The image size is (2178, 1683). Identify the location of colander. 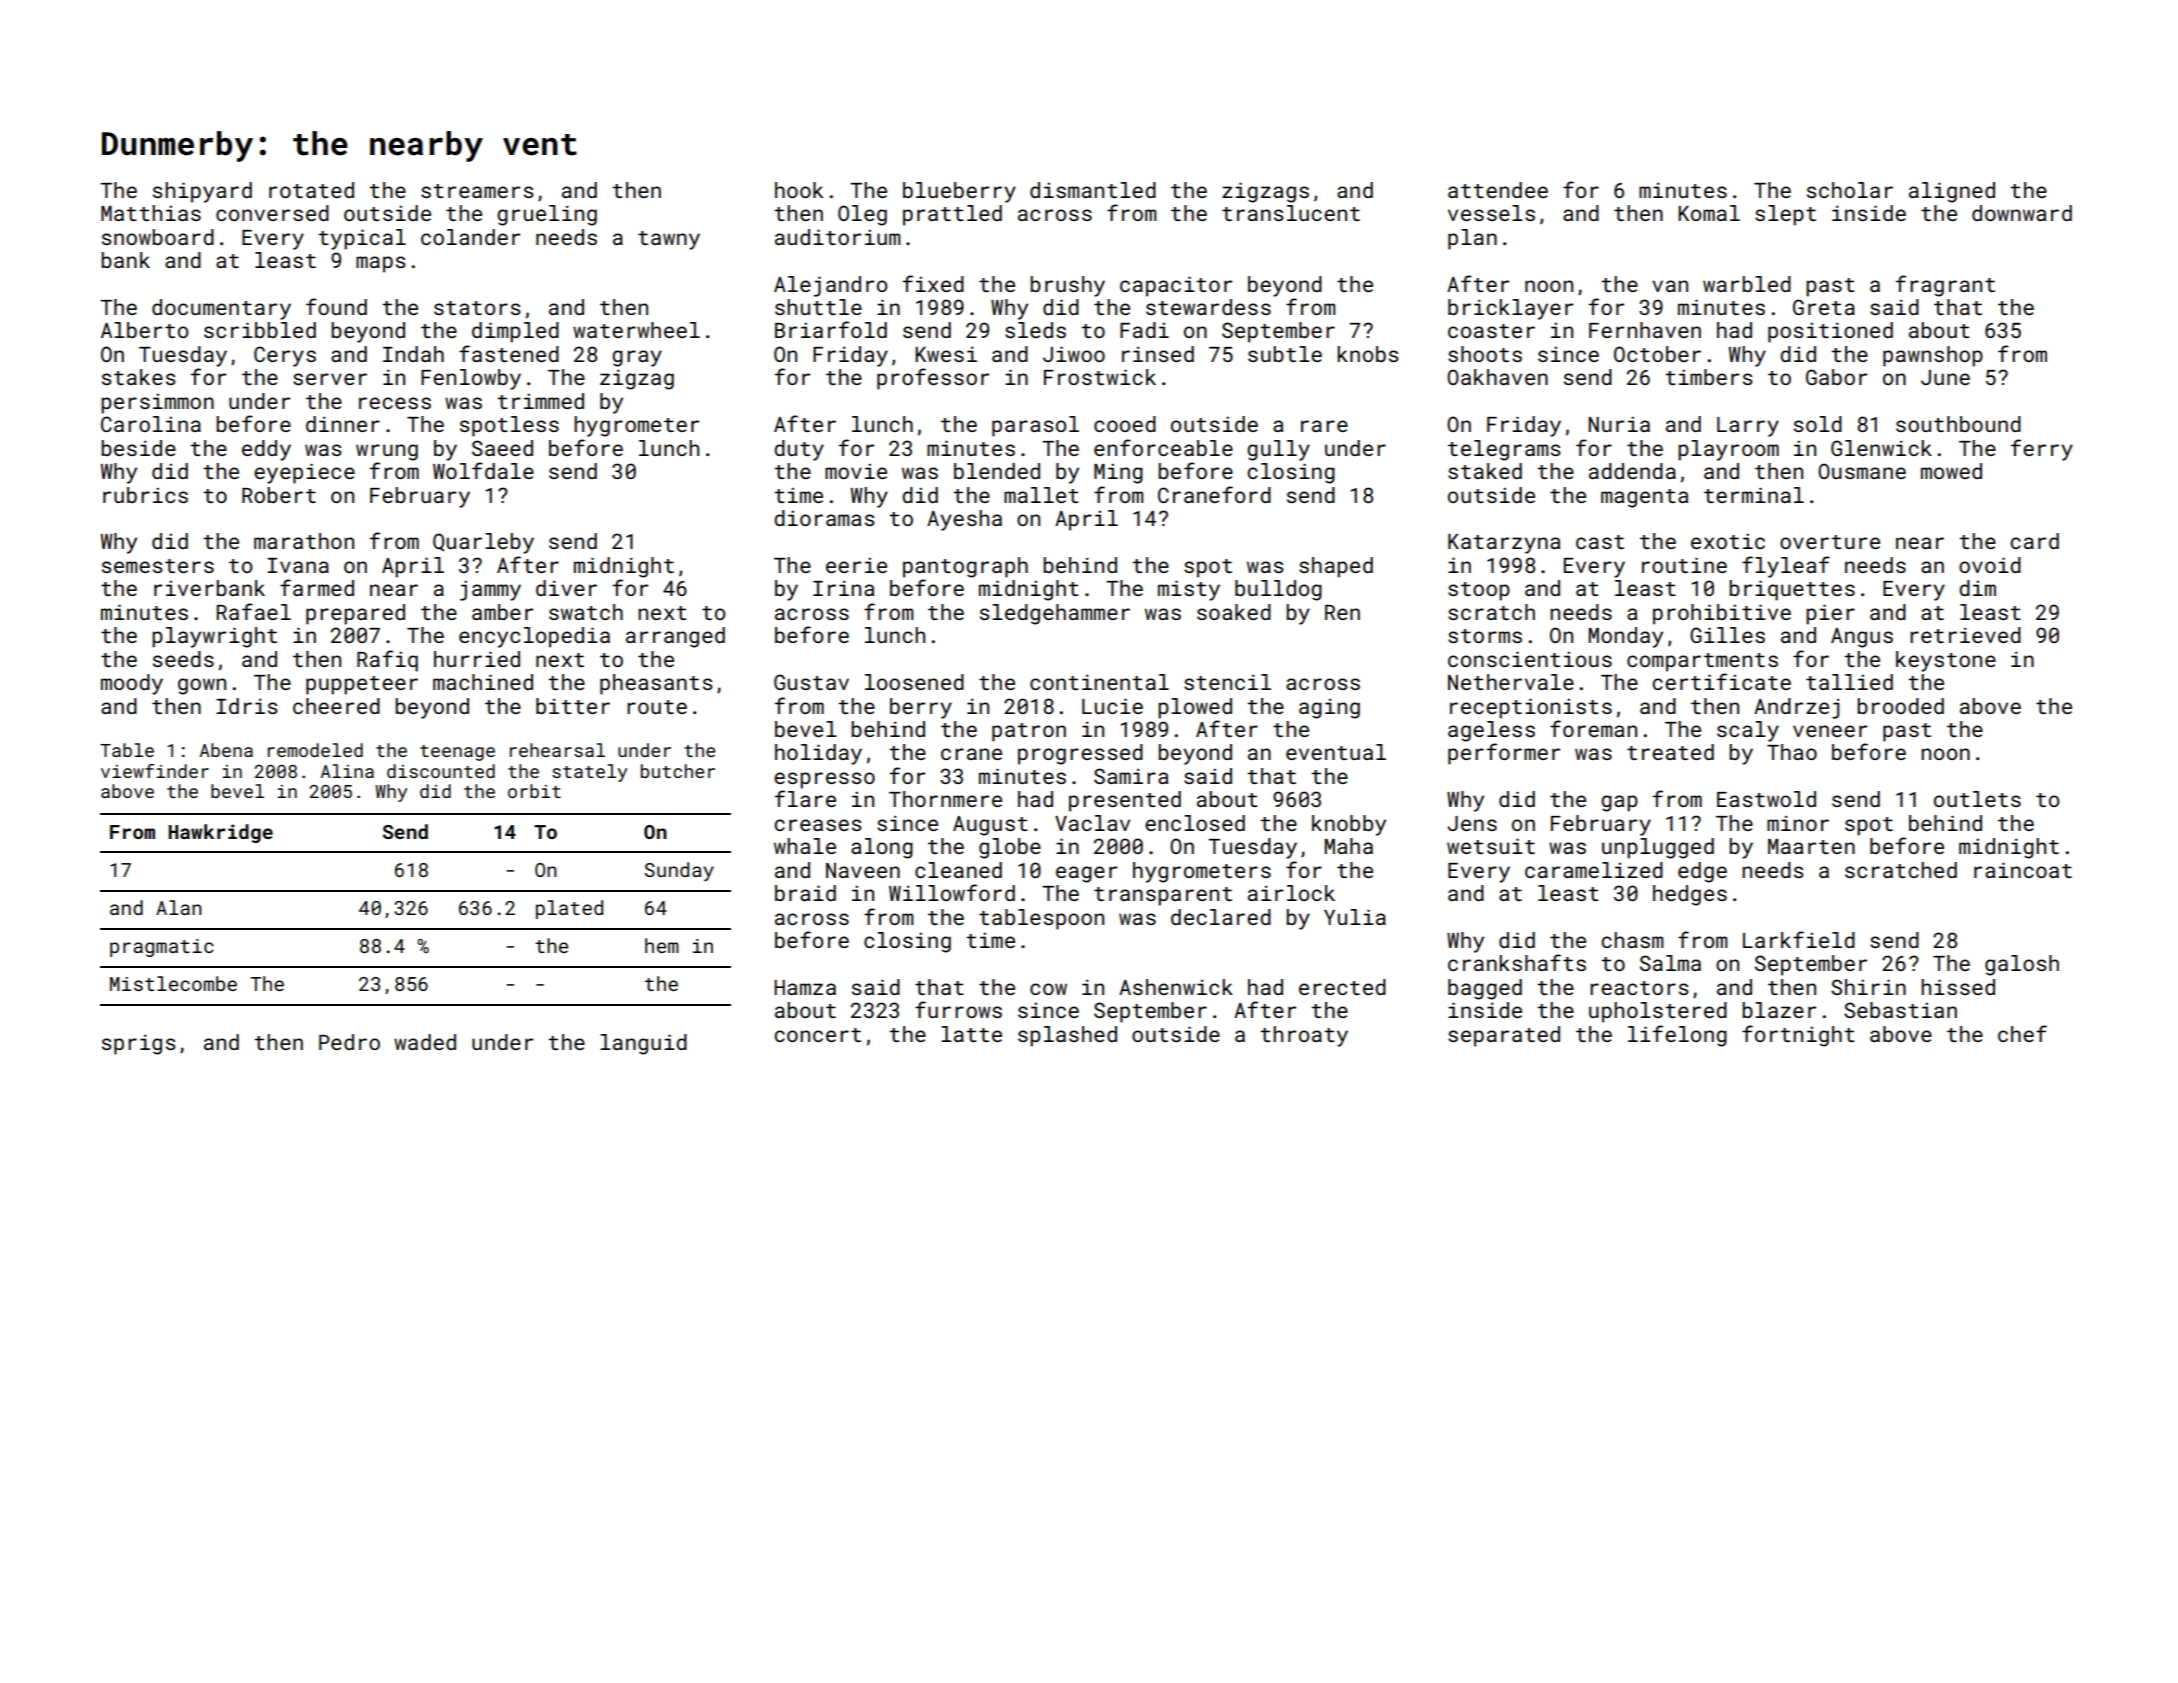
(470, 237).
